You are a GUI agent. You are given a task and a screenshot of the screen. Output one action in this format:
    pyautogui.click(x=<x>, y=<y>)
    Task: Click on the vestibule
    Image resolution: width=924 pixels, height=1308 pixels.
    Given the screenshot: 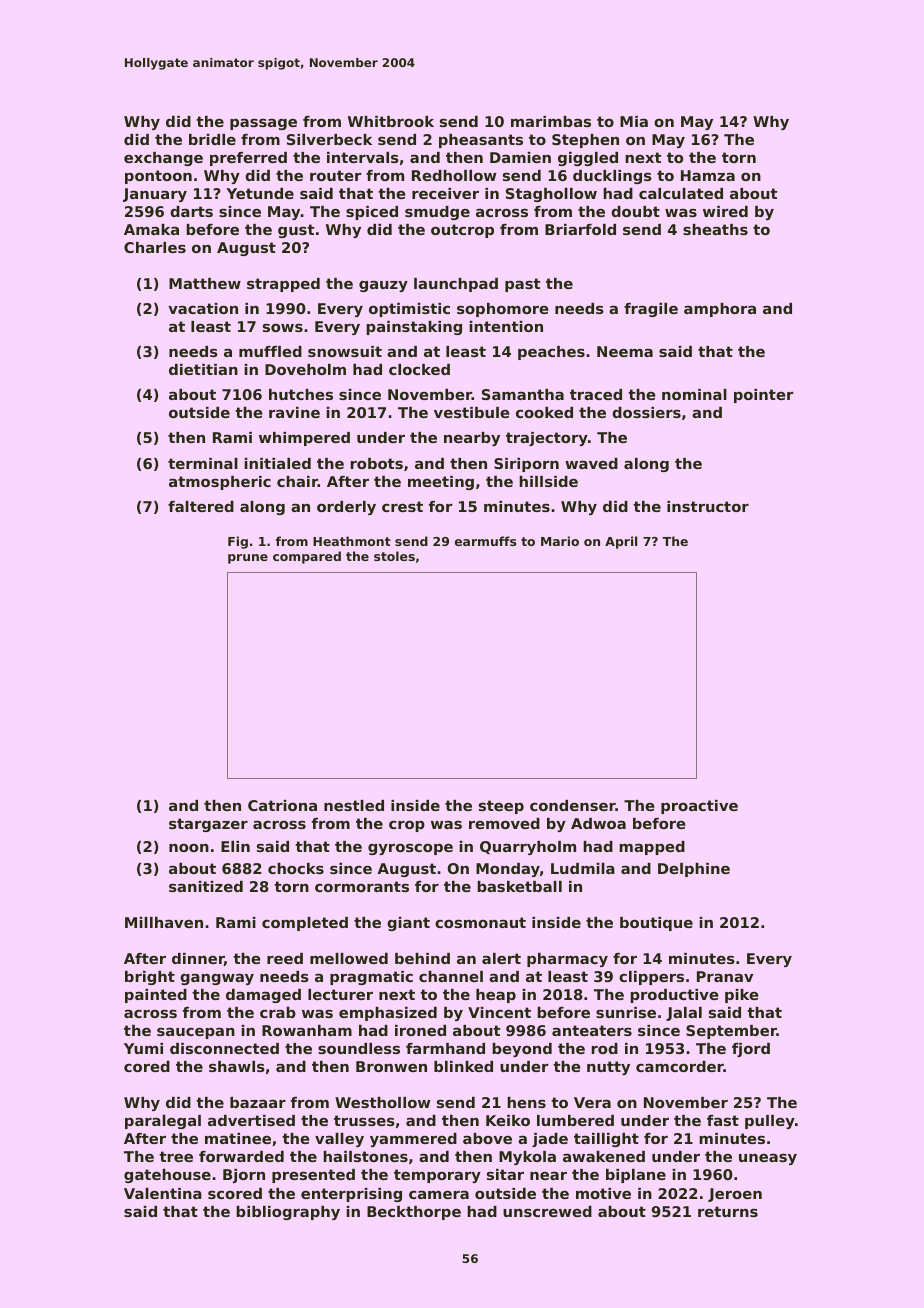 What is the action you would take?
    pyautogui.click(x=472, y=412)
